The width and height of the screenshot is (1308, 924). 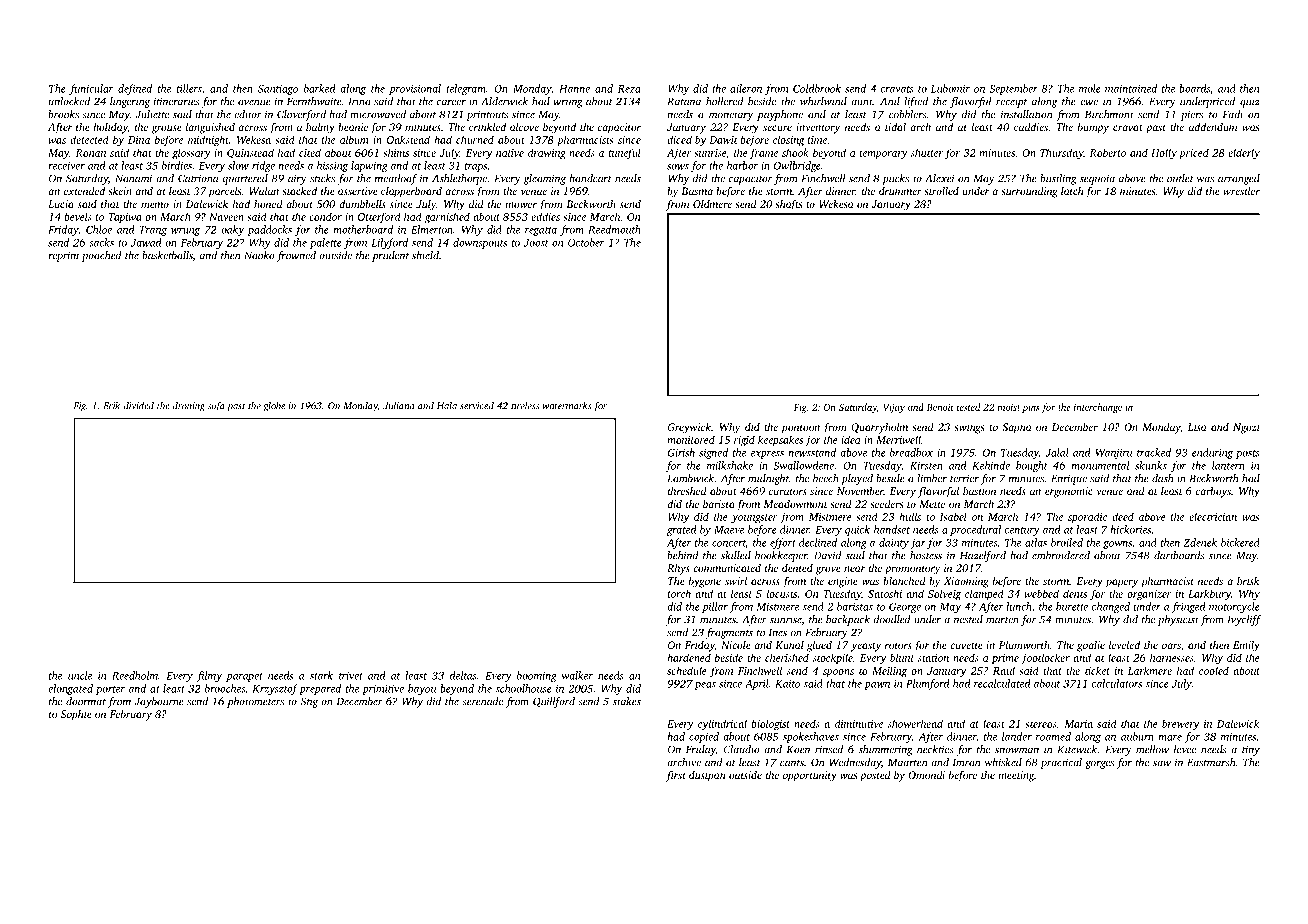 What do you see at coordinates (159, 702) in the screenshot?
I see `Jaybourne` at bounding box center [159, 702].
